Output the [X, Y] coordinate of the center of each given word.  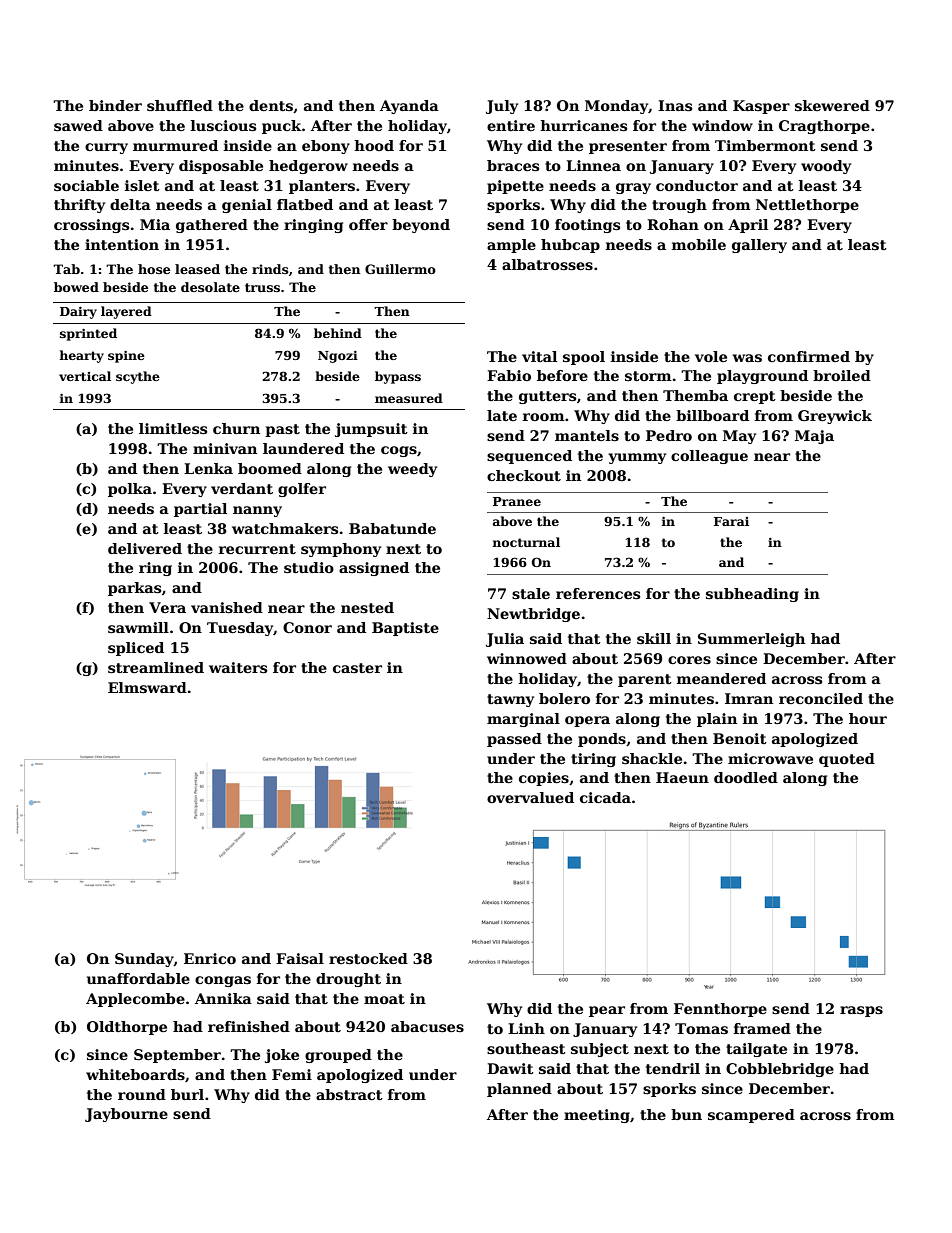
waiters [238, 667]
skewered [832, 105]
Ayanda [409, 107]
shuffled [180, 105]
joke [282, 1056]
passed [514, 740]
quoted [847, 760]
